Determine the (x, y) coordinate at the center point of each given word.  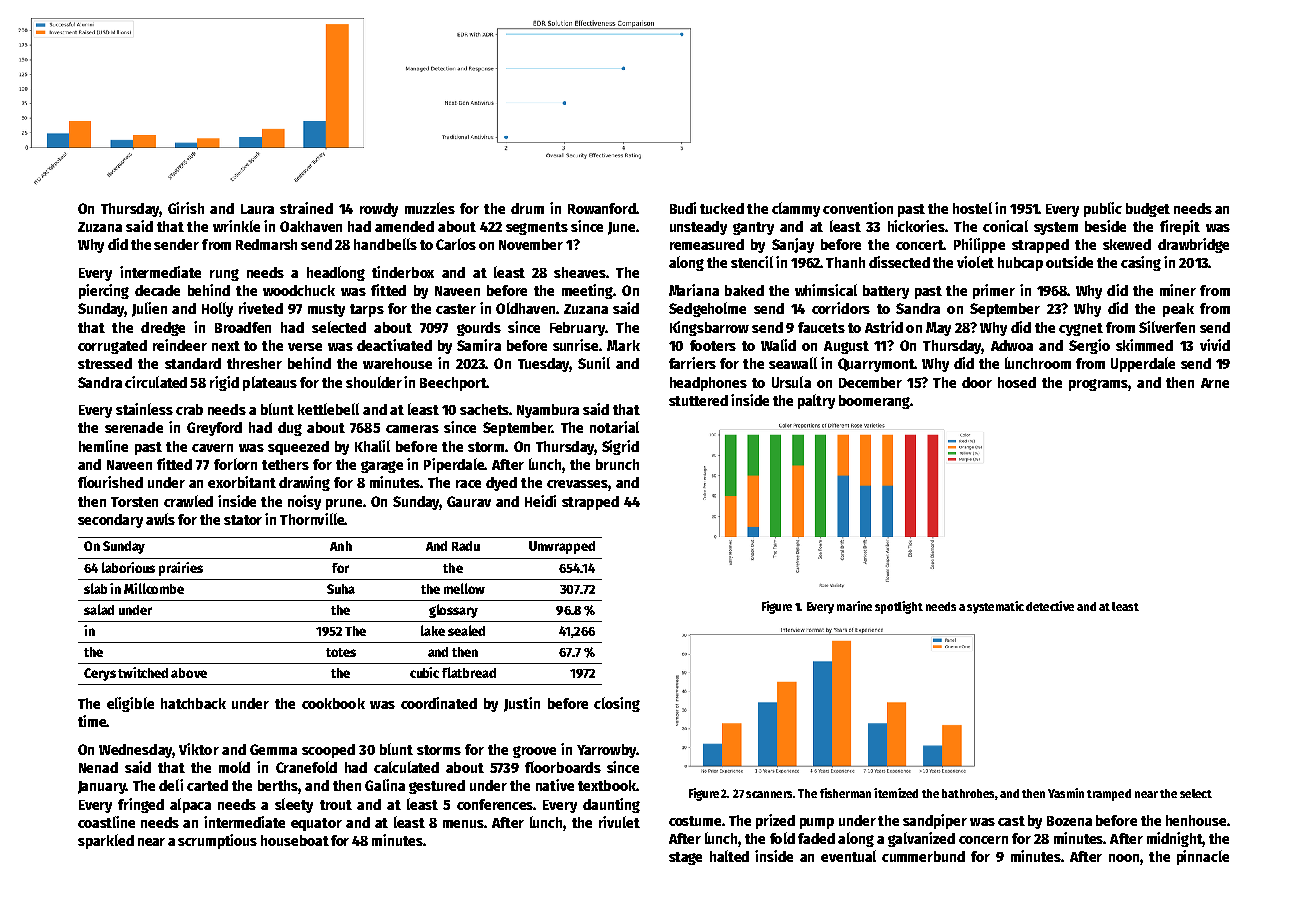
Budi (683, 208)
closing (617, 704)
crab (189, 409)
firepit (1180, 227)
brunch (617, 464)
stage (685, 858)
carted (207, 785)
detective (1050, 606)
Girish (186, 208)
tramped (1109, 795)
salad (99, 609)
